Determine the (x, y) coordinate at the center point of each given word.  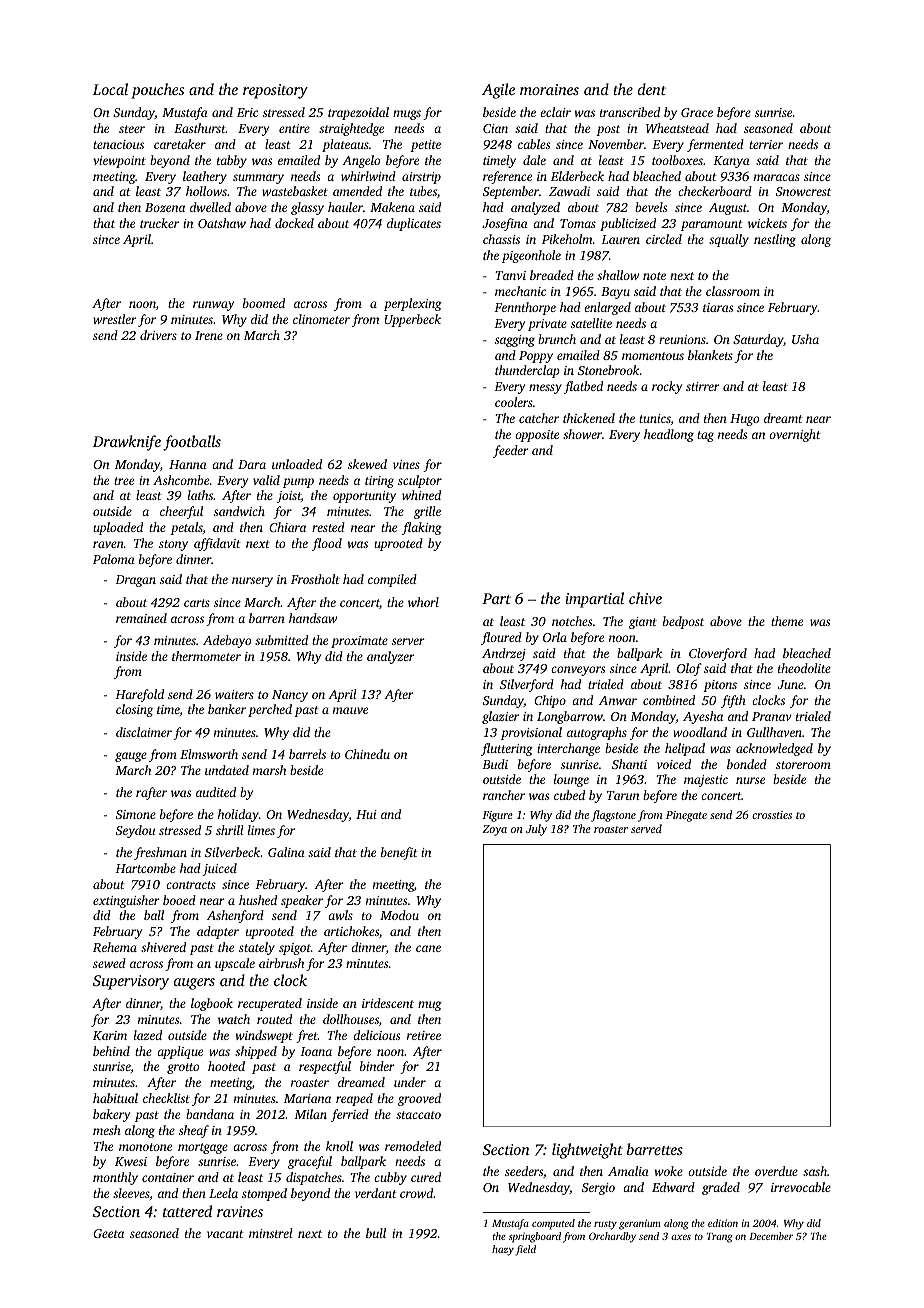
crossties (772, 815)
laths (200, 495)
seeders (524, 1171)
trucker (159, 223)
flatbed (583, 387)
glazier (500, 717)
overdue (776, 1171)
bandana (210, 1114)
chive (645, 598)
